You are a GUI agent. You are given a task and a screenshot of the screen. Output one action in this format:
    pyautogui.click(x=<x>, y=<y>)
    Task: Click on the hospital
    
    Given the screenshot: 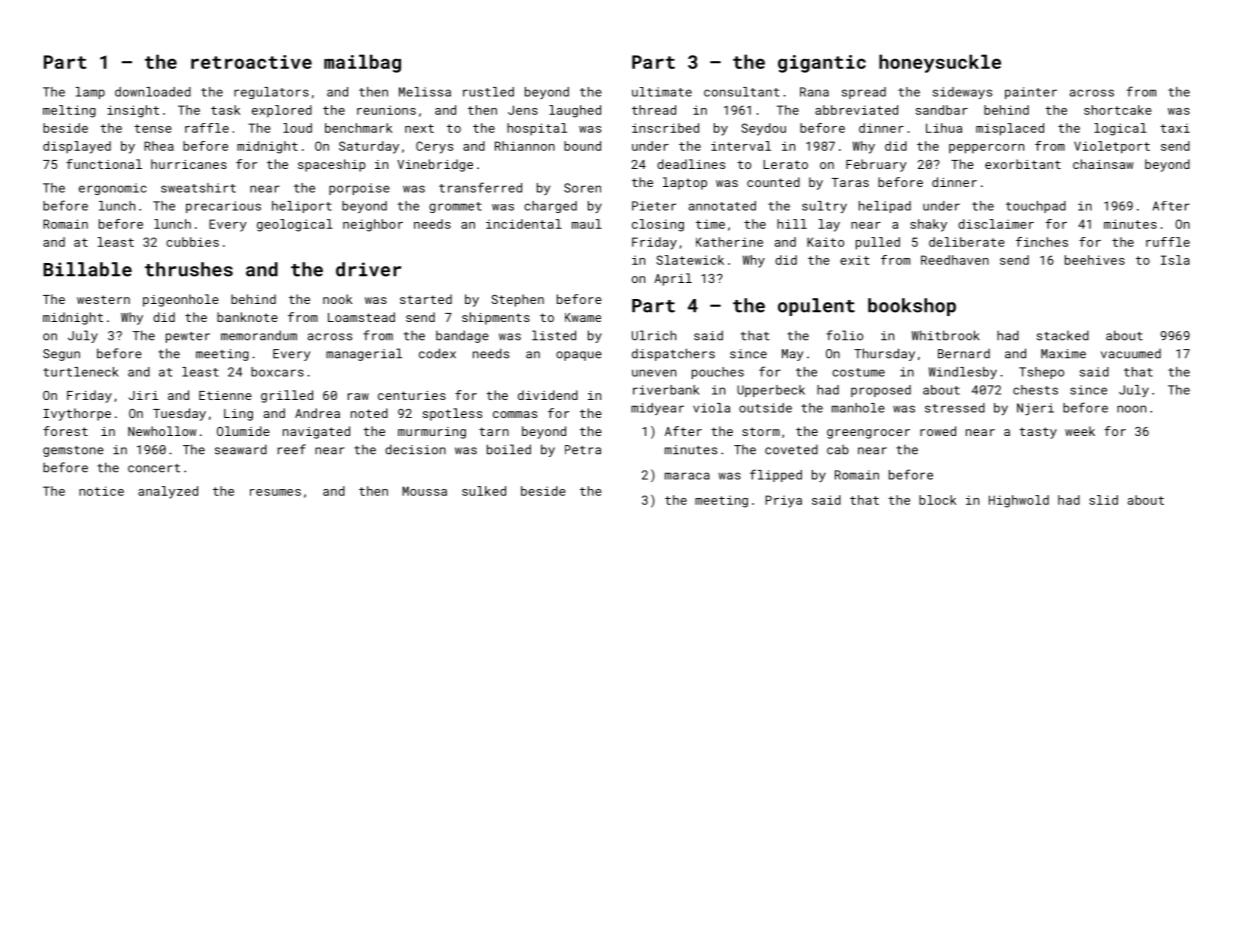 What is the action you would take?
    pyautogui.click(x=537, y=129)
